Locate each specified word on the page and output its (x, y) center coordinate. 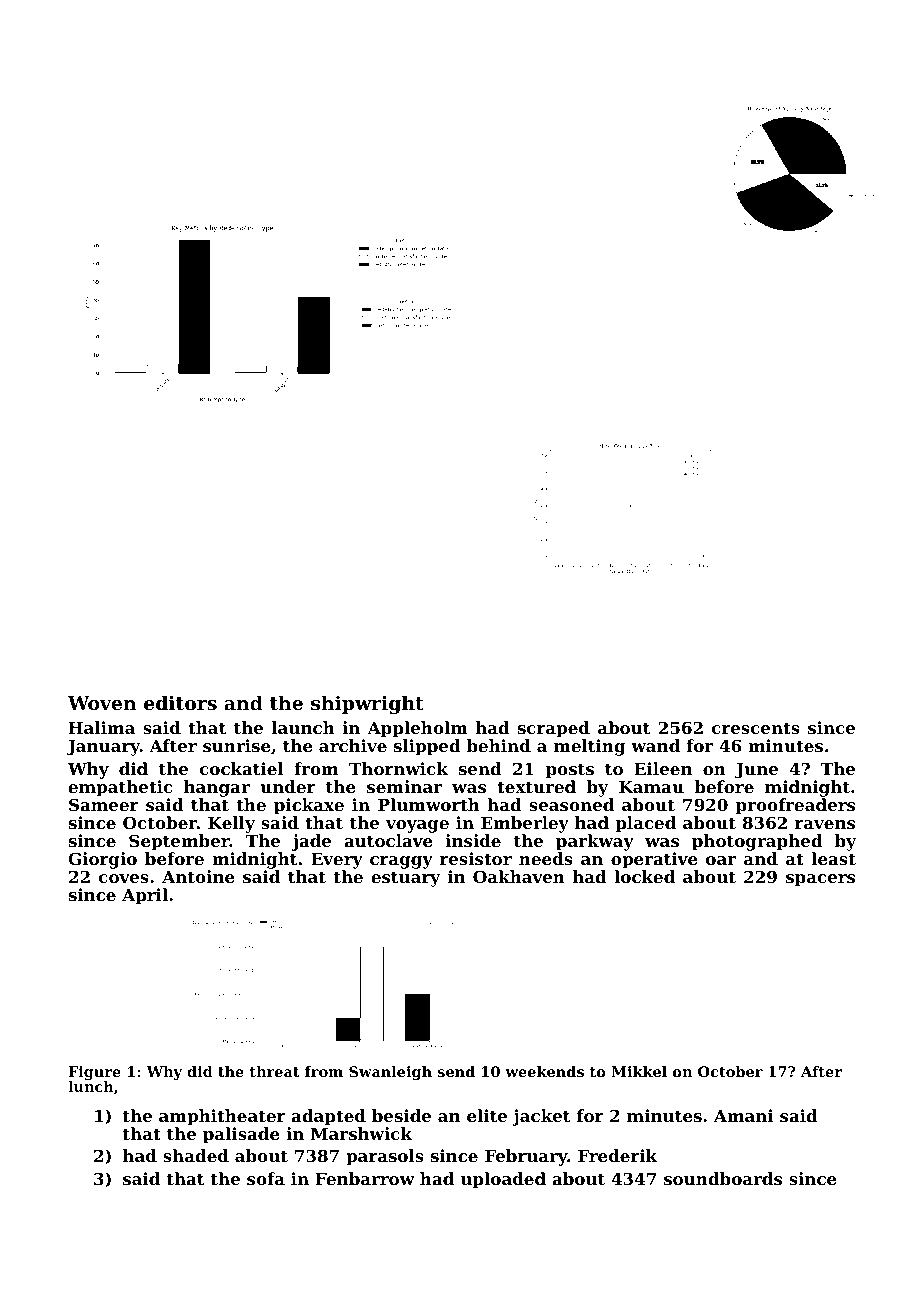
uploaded (503, 1180)
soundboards (723, 1178)
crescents (756, 728)
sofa (266, 1178)
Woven (102, 703)
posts (570, 771)
